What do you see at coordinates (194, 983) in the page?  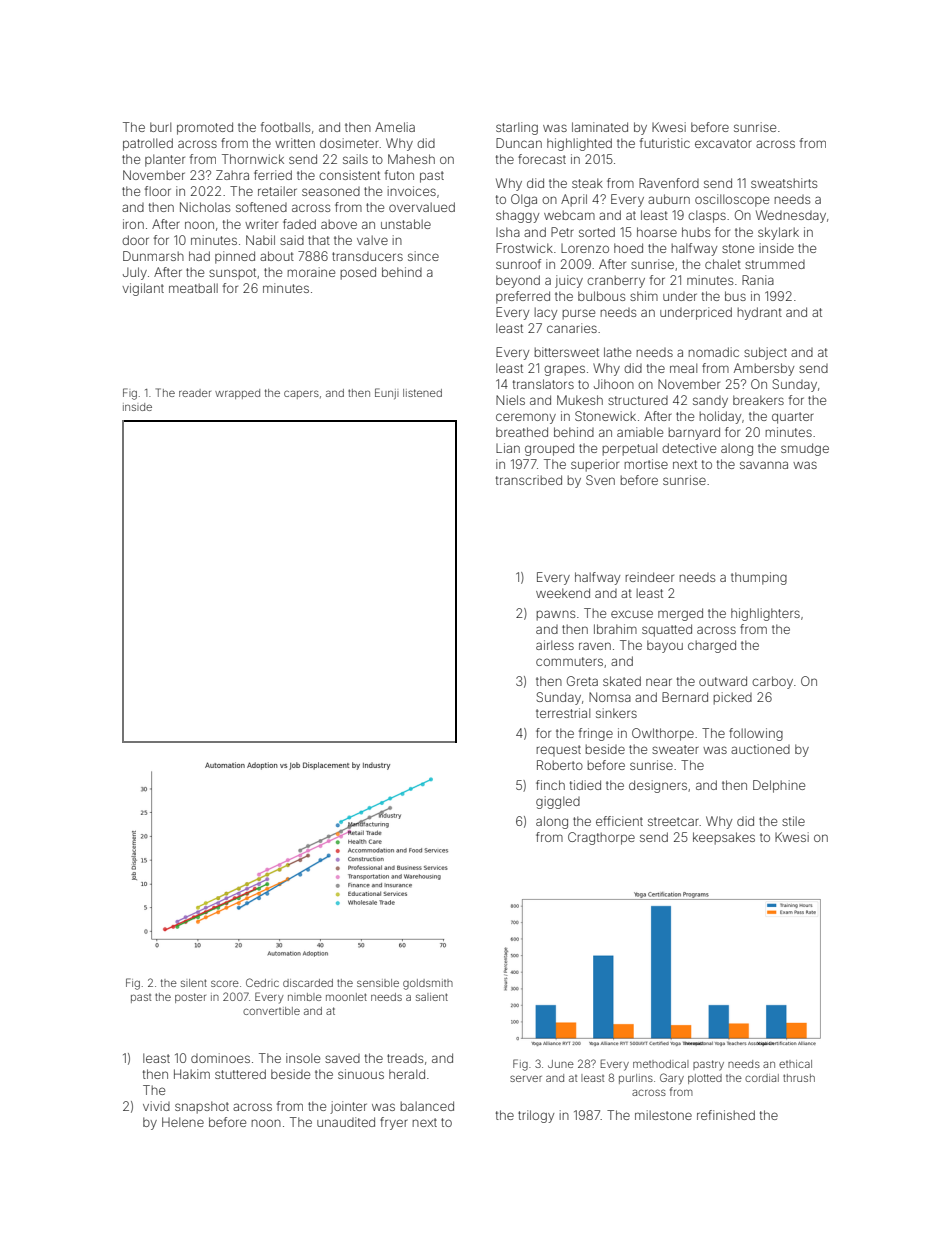 I see `silent` at bounding box center [194, 983].
